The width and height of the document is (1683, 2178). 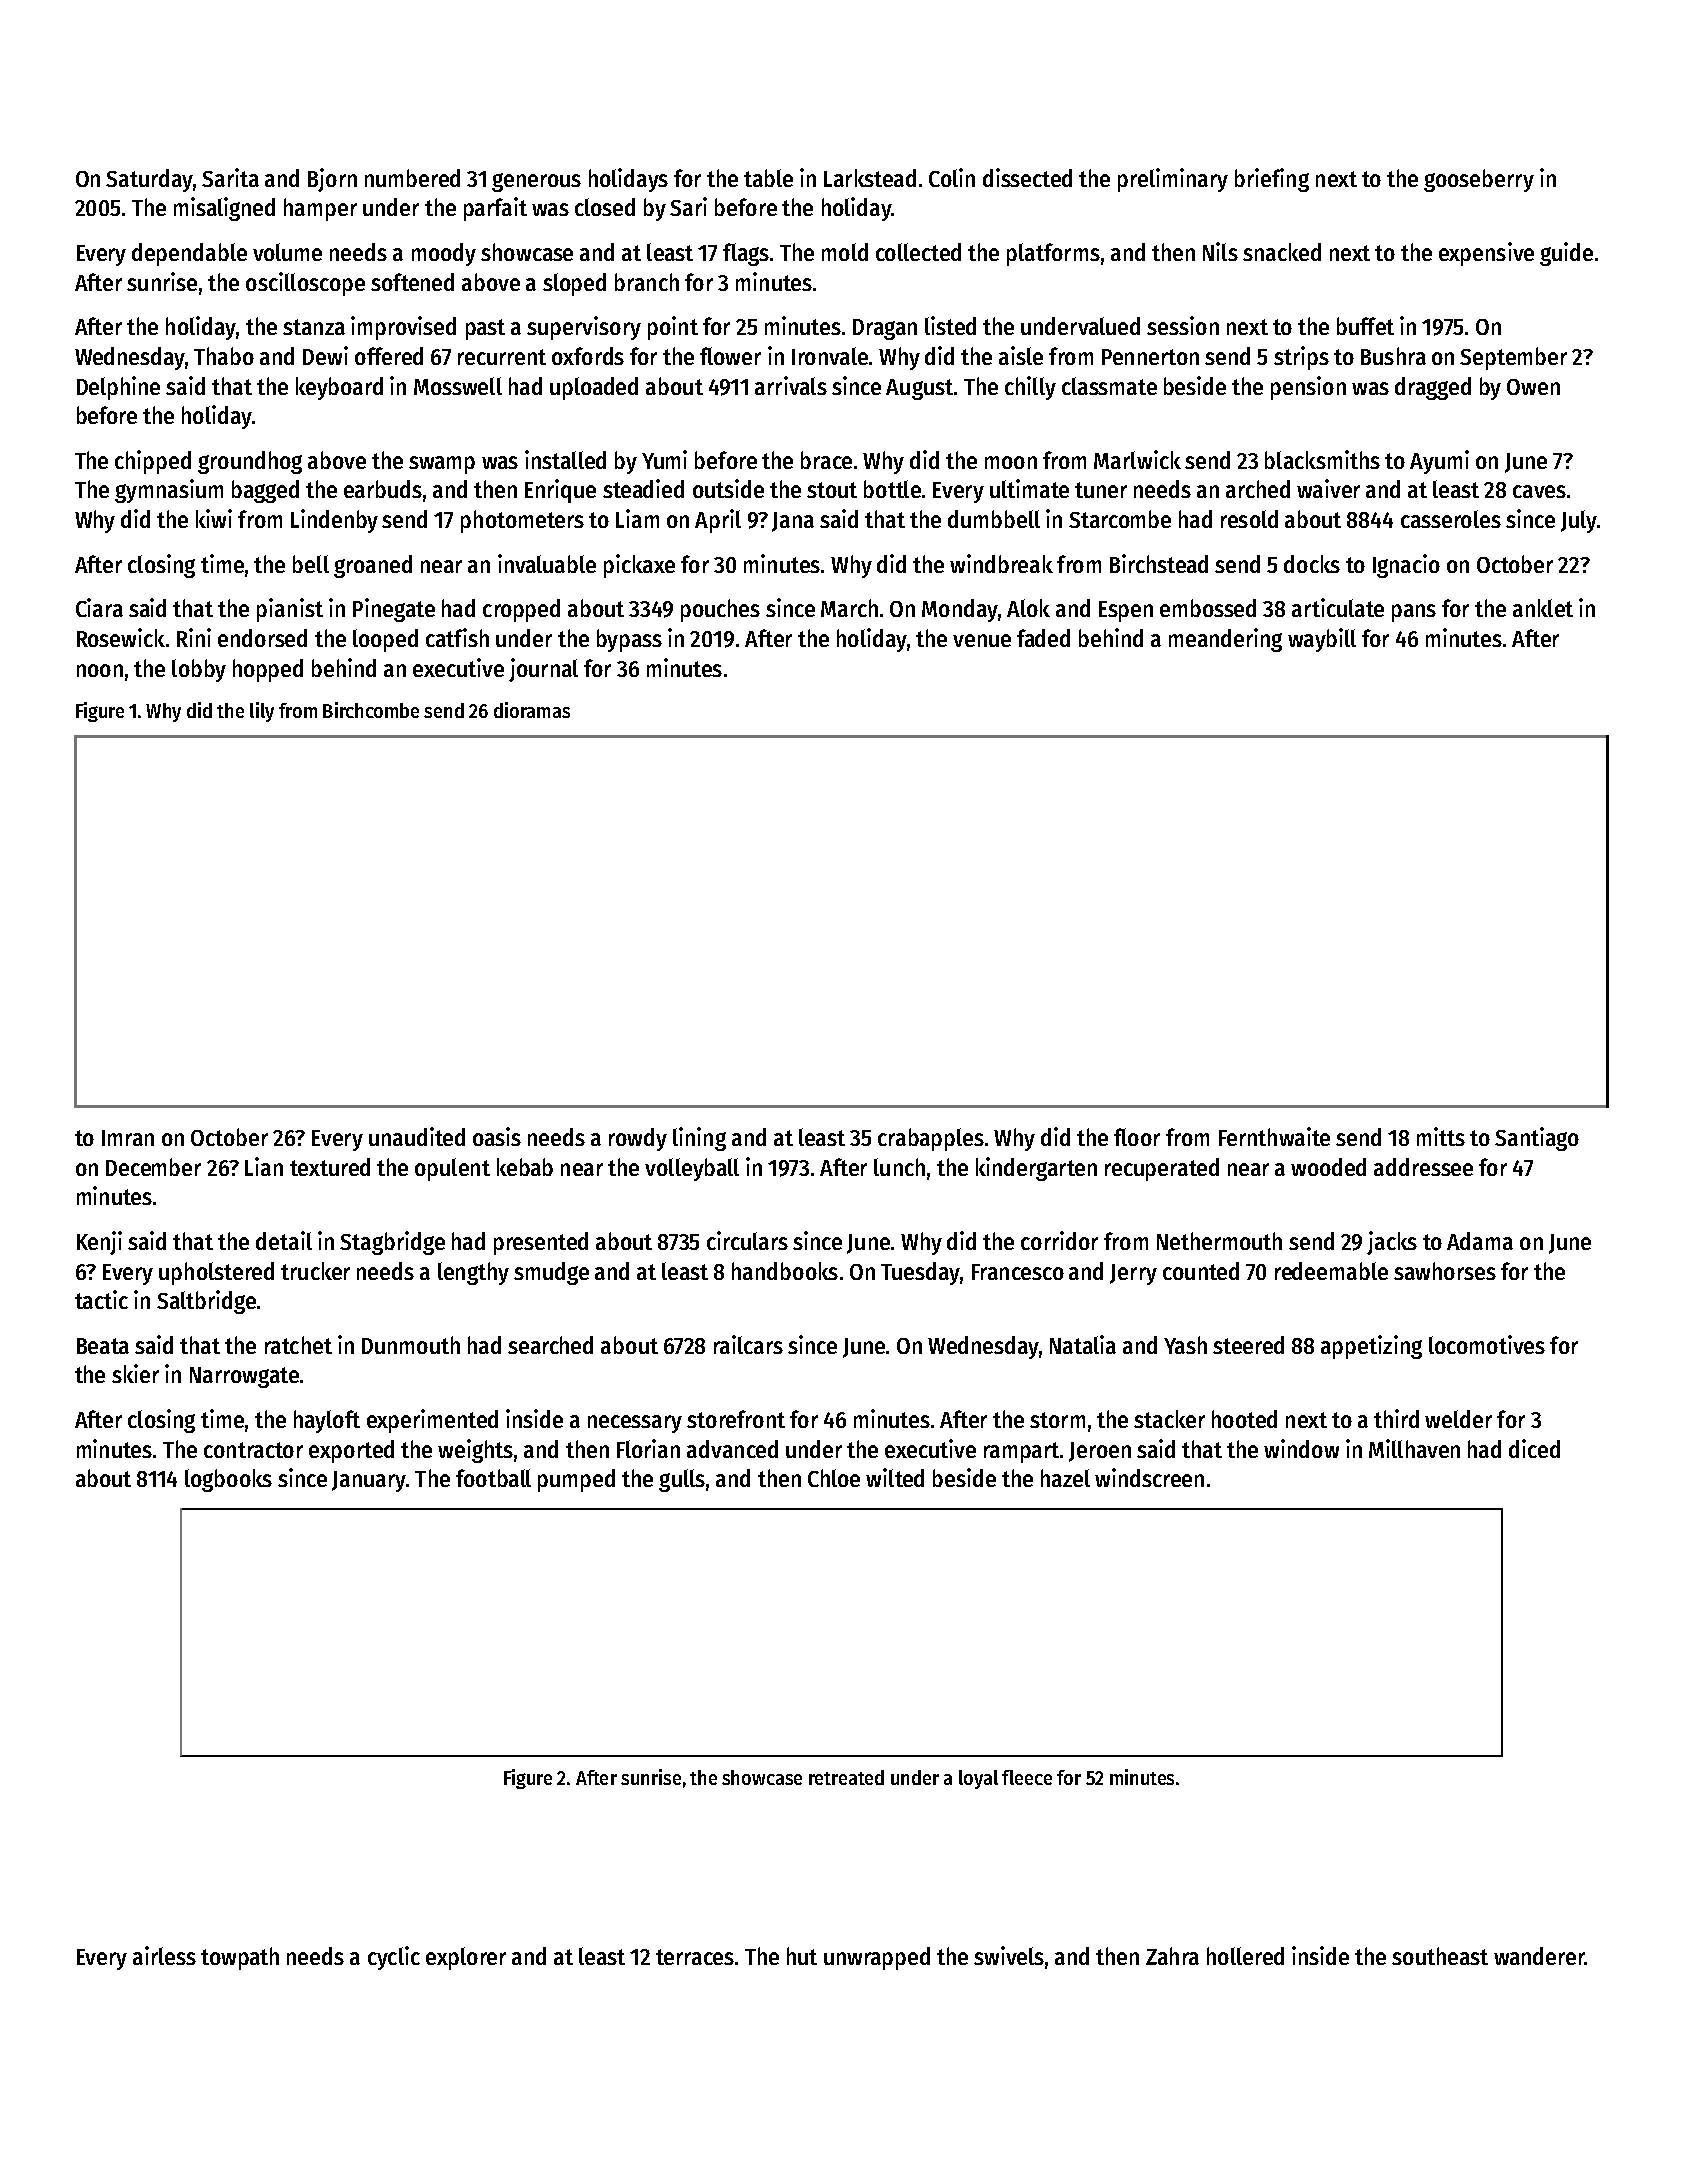 I want to click on meandering, so click(x=1225, y=640).
